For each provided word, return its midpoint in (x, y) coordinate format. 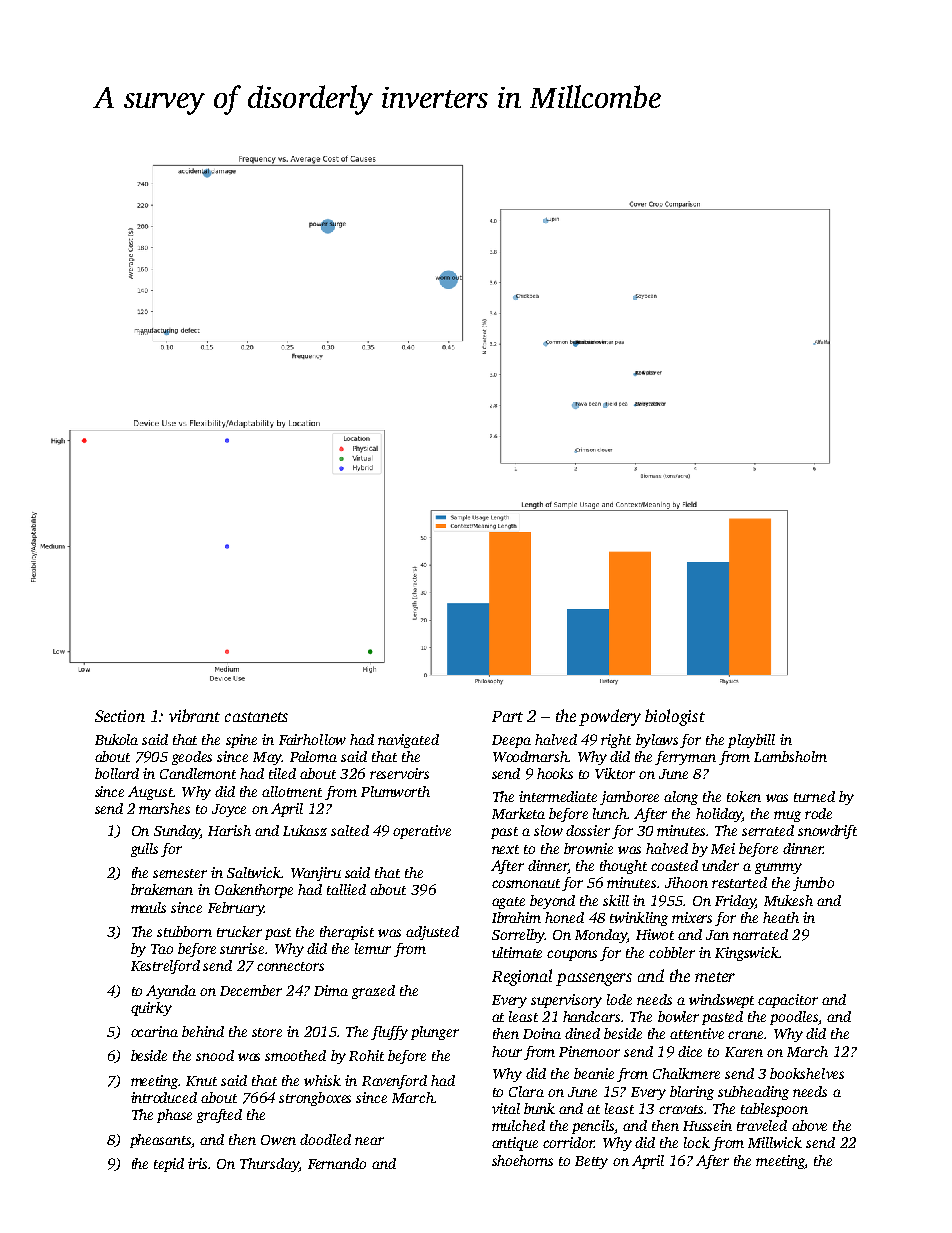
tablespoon (774, 1110)
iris (197, 1163)
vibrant (194, 715)
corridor (568, 1142)
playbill (751, 741)
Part (507, 716)
